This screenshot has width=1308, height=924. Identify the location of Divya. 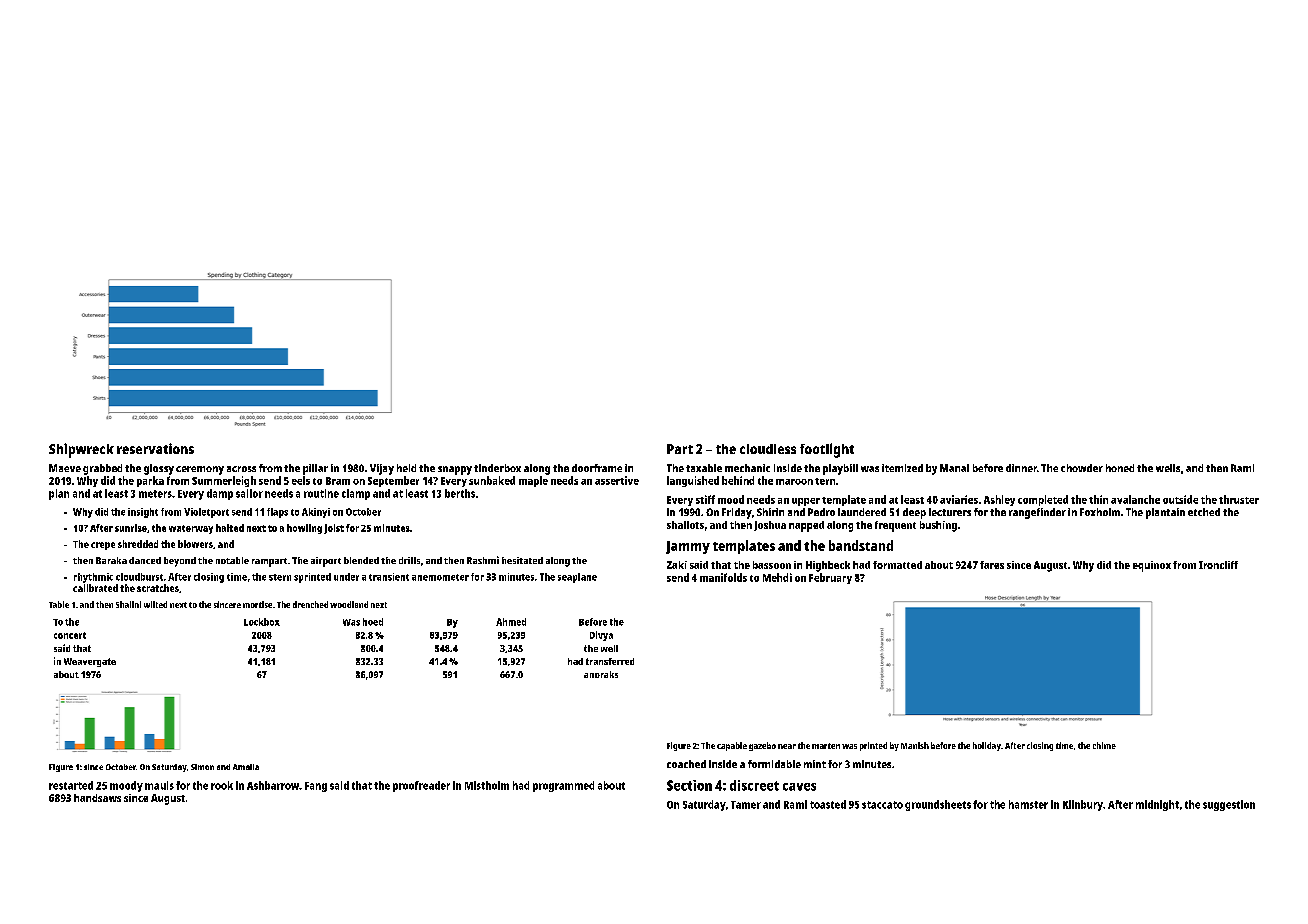
(601, 636).
